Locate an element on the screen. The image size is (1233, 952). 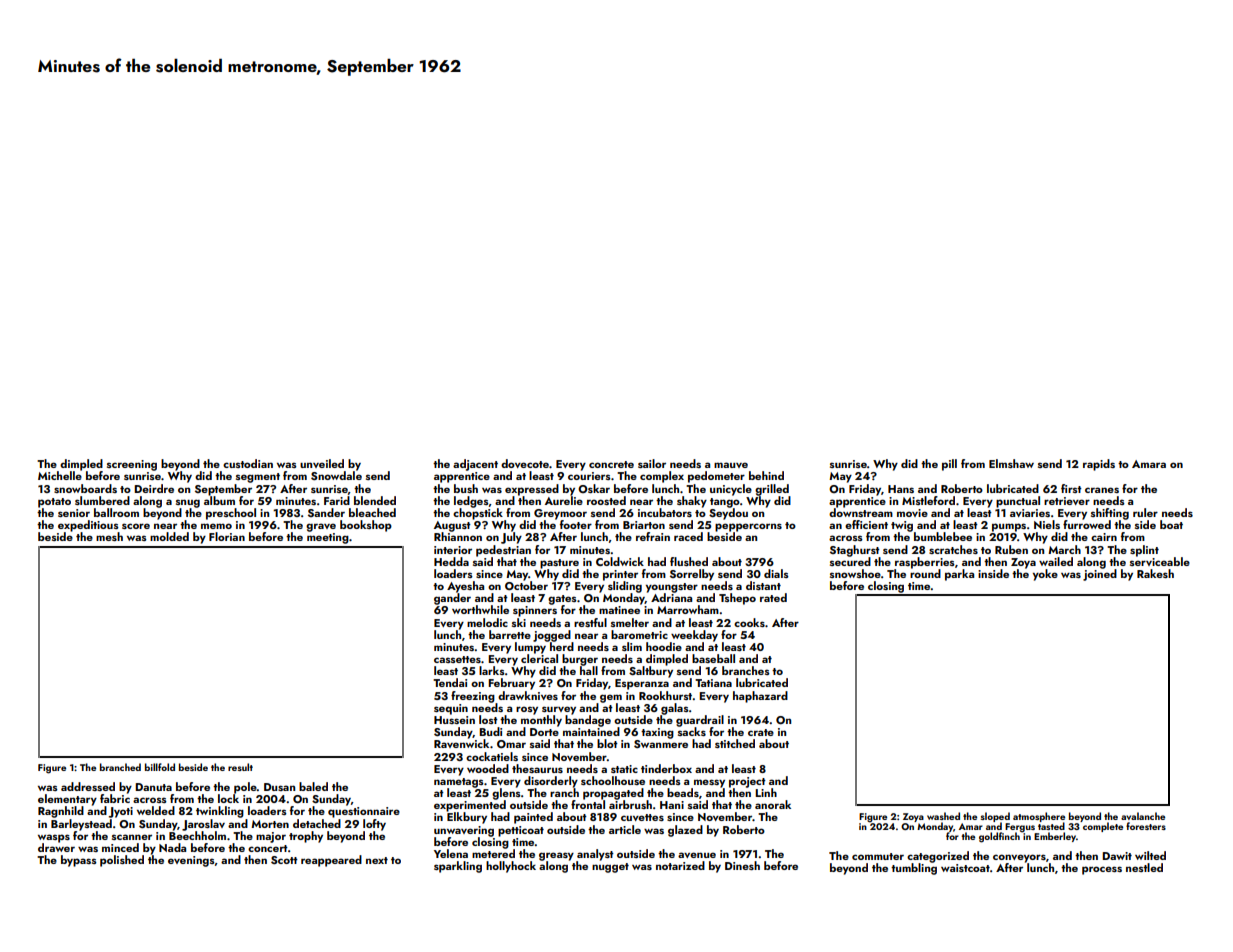
couriers is located at coordinates (589, 476).
